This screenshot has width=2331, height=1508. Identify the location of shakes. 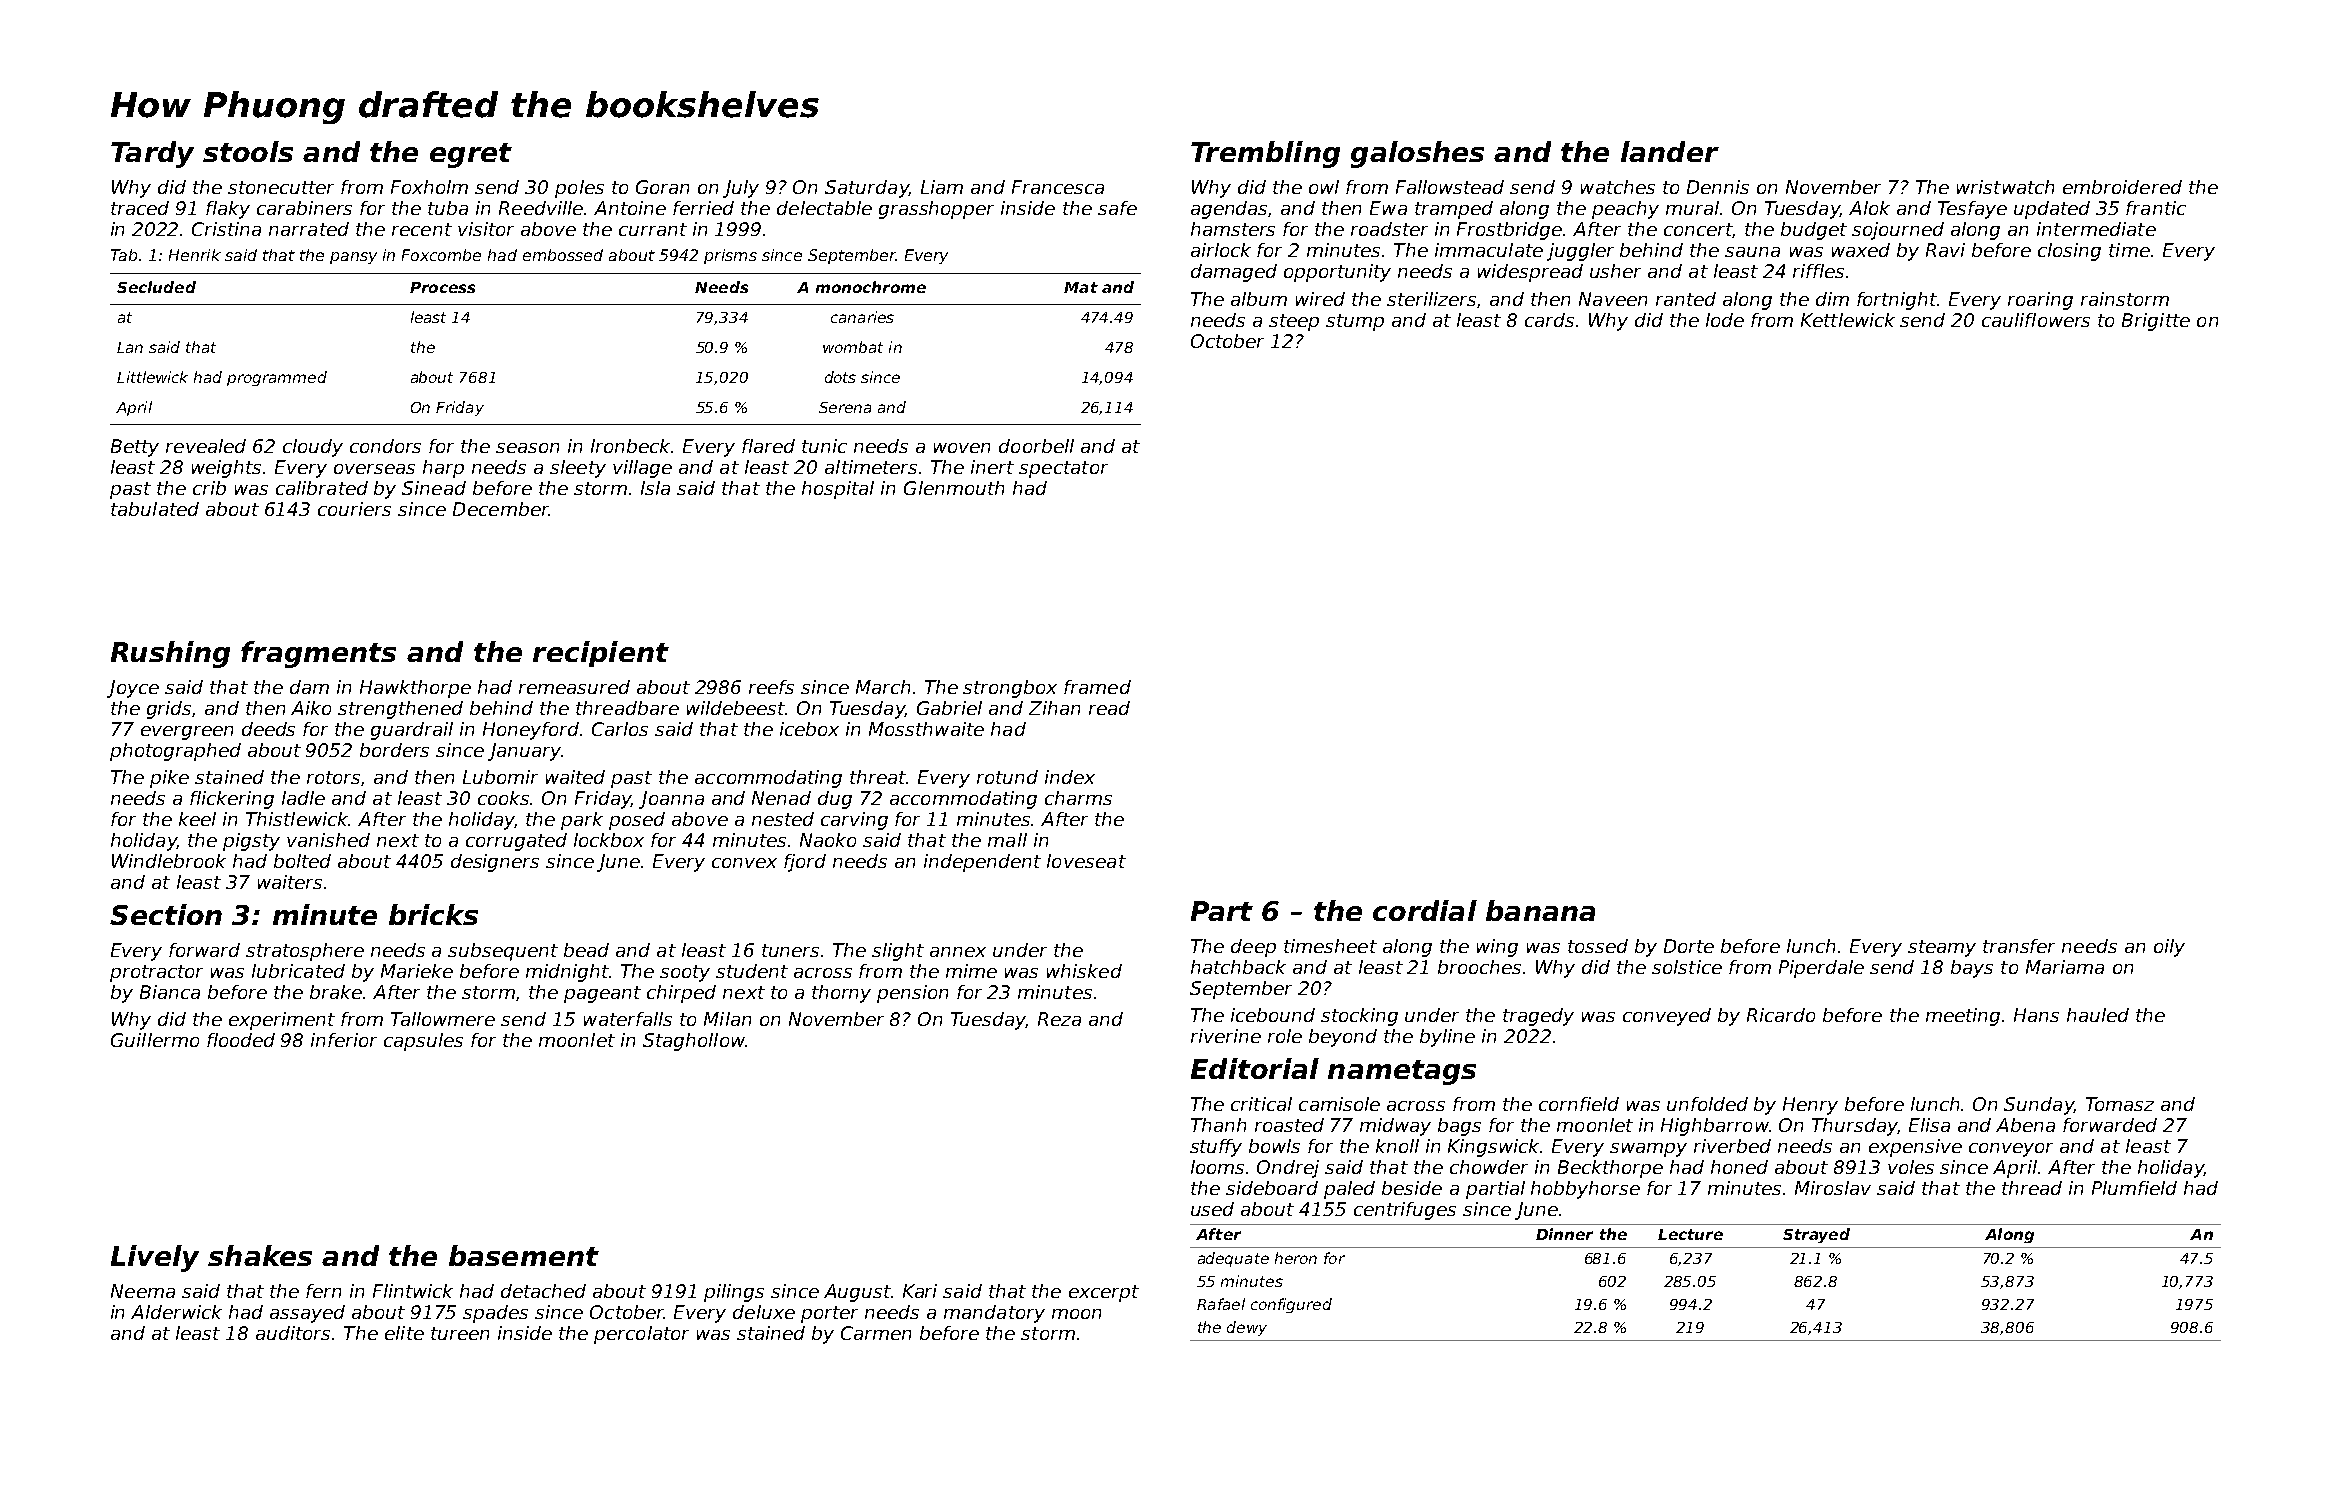
(260, 1255).
